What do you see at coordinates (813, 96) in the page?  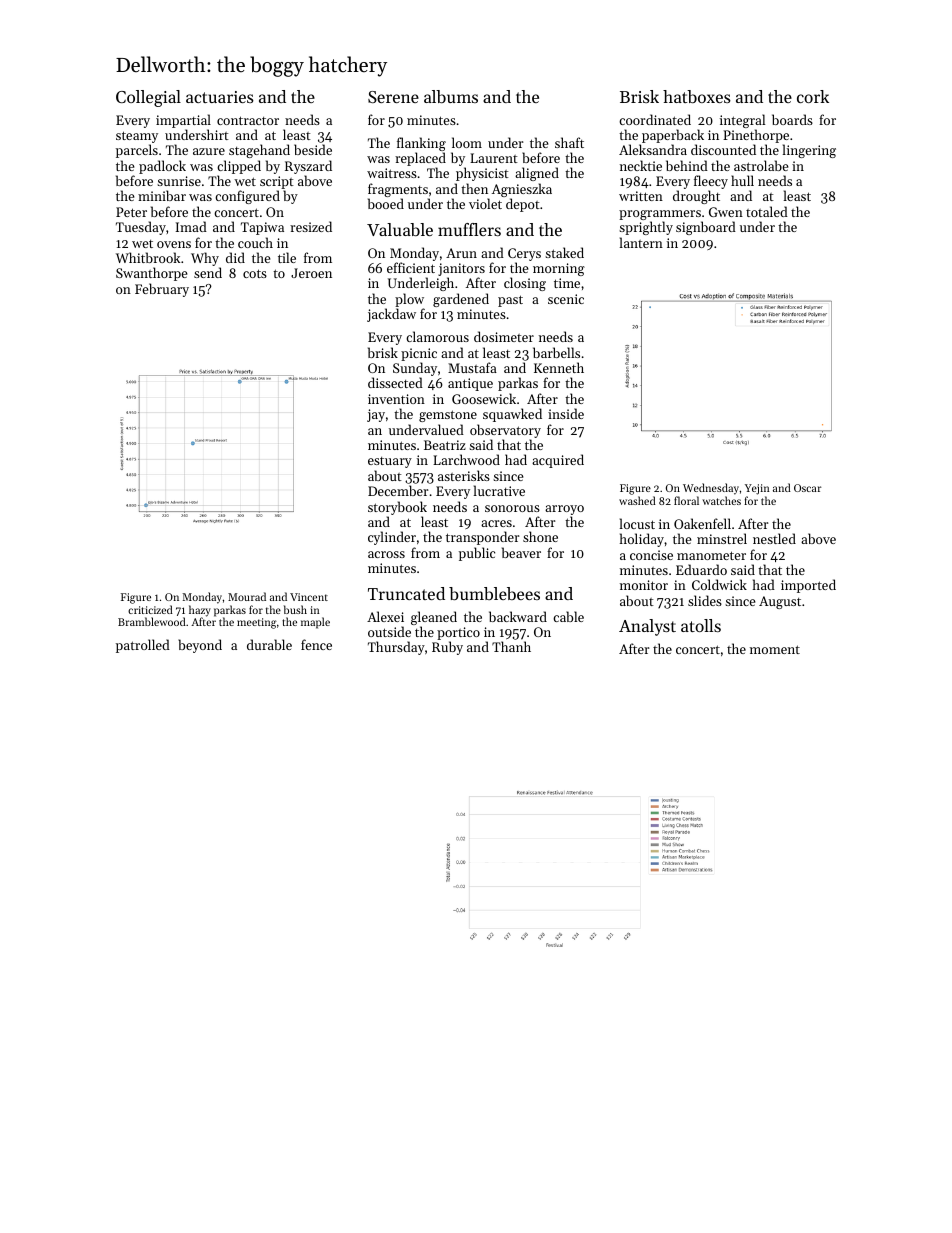 I see `cork` at bounding box center [813, 96].
